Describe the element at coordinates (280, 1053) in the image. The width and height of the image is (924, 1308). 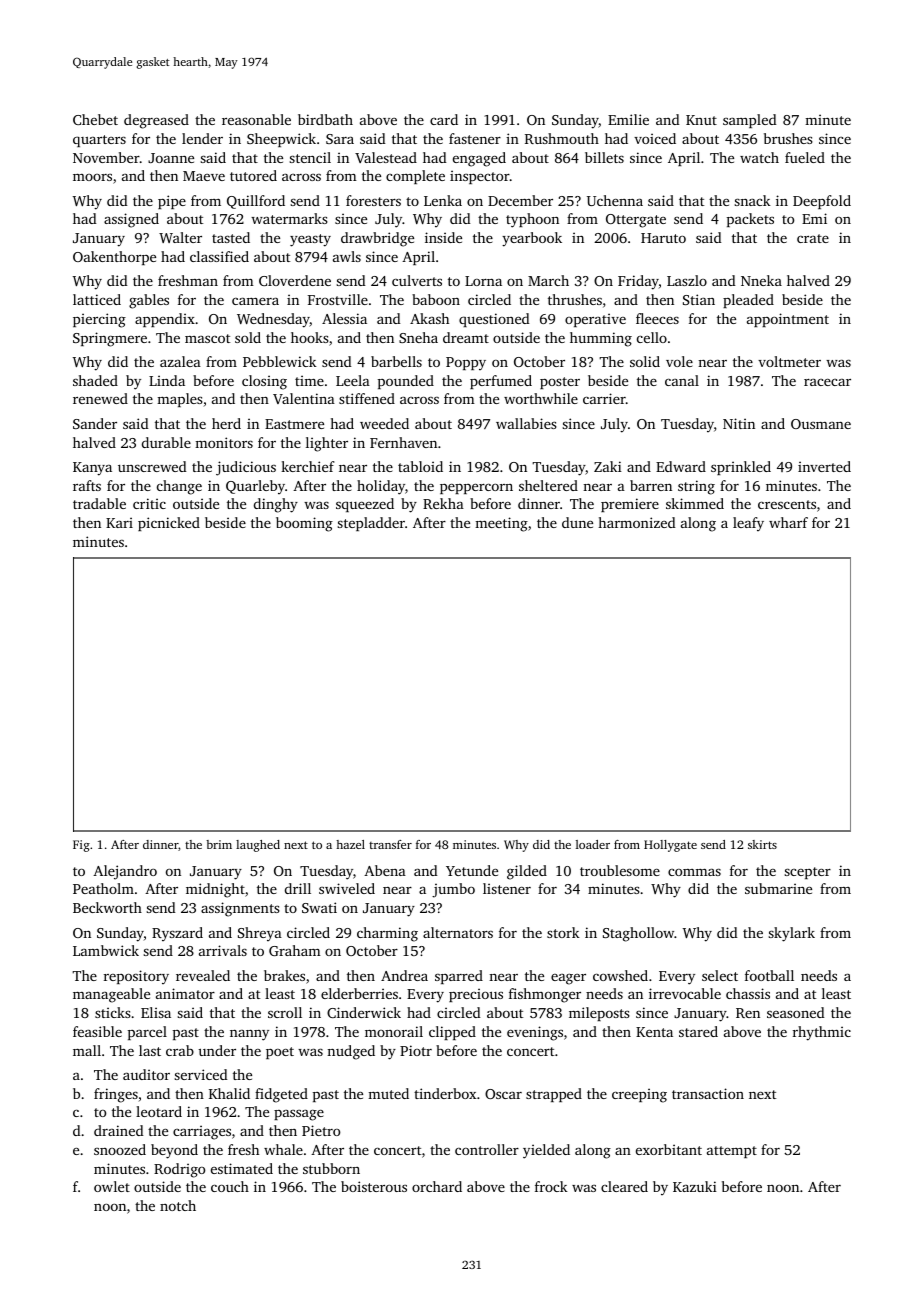
I see `poet` at that location.
